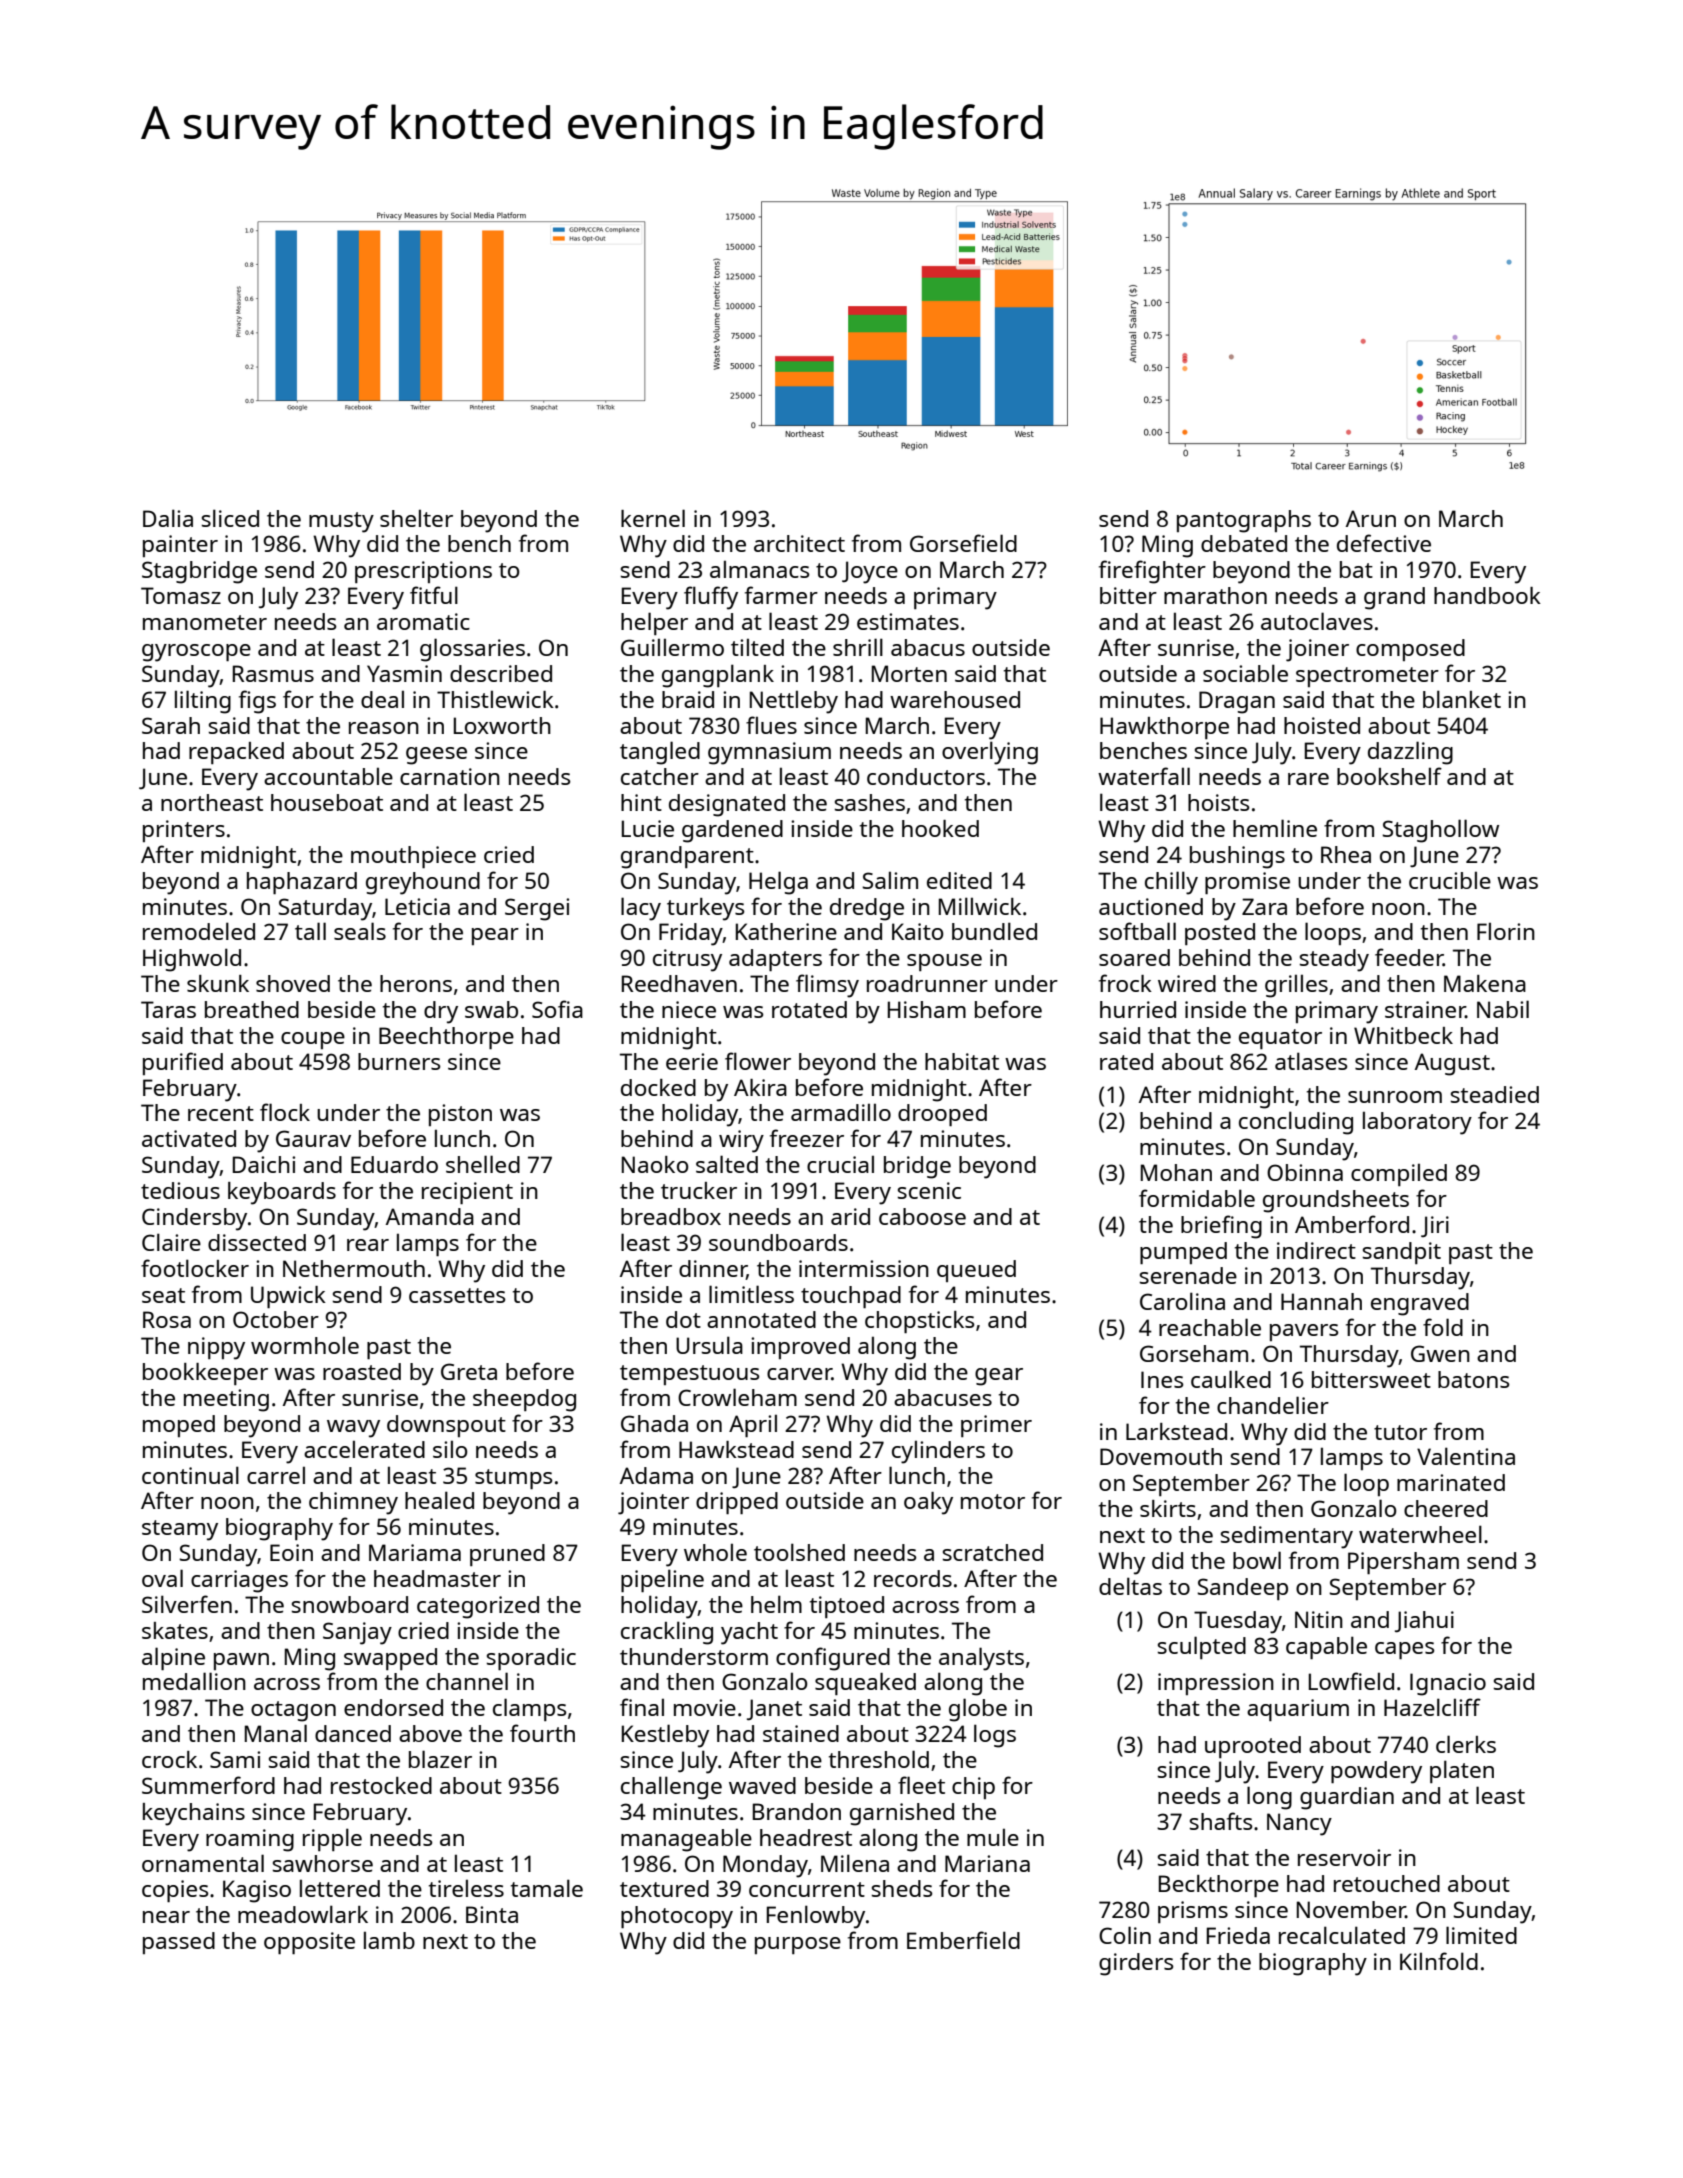 The width and height of the page is (1683, 2178). I want to click on crucible, so click(1450, 880).
